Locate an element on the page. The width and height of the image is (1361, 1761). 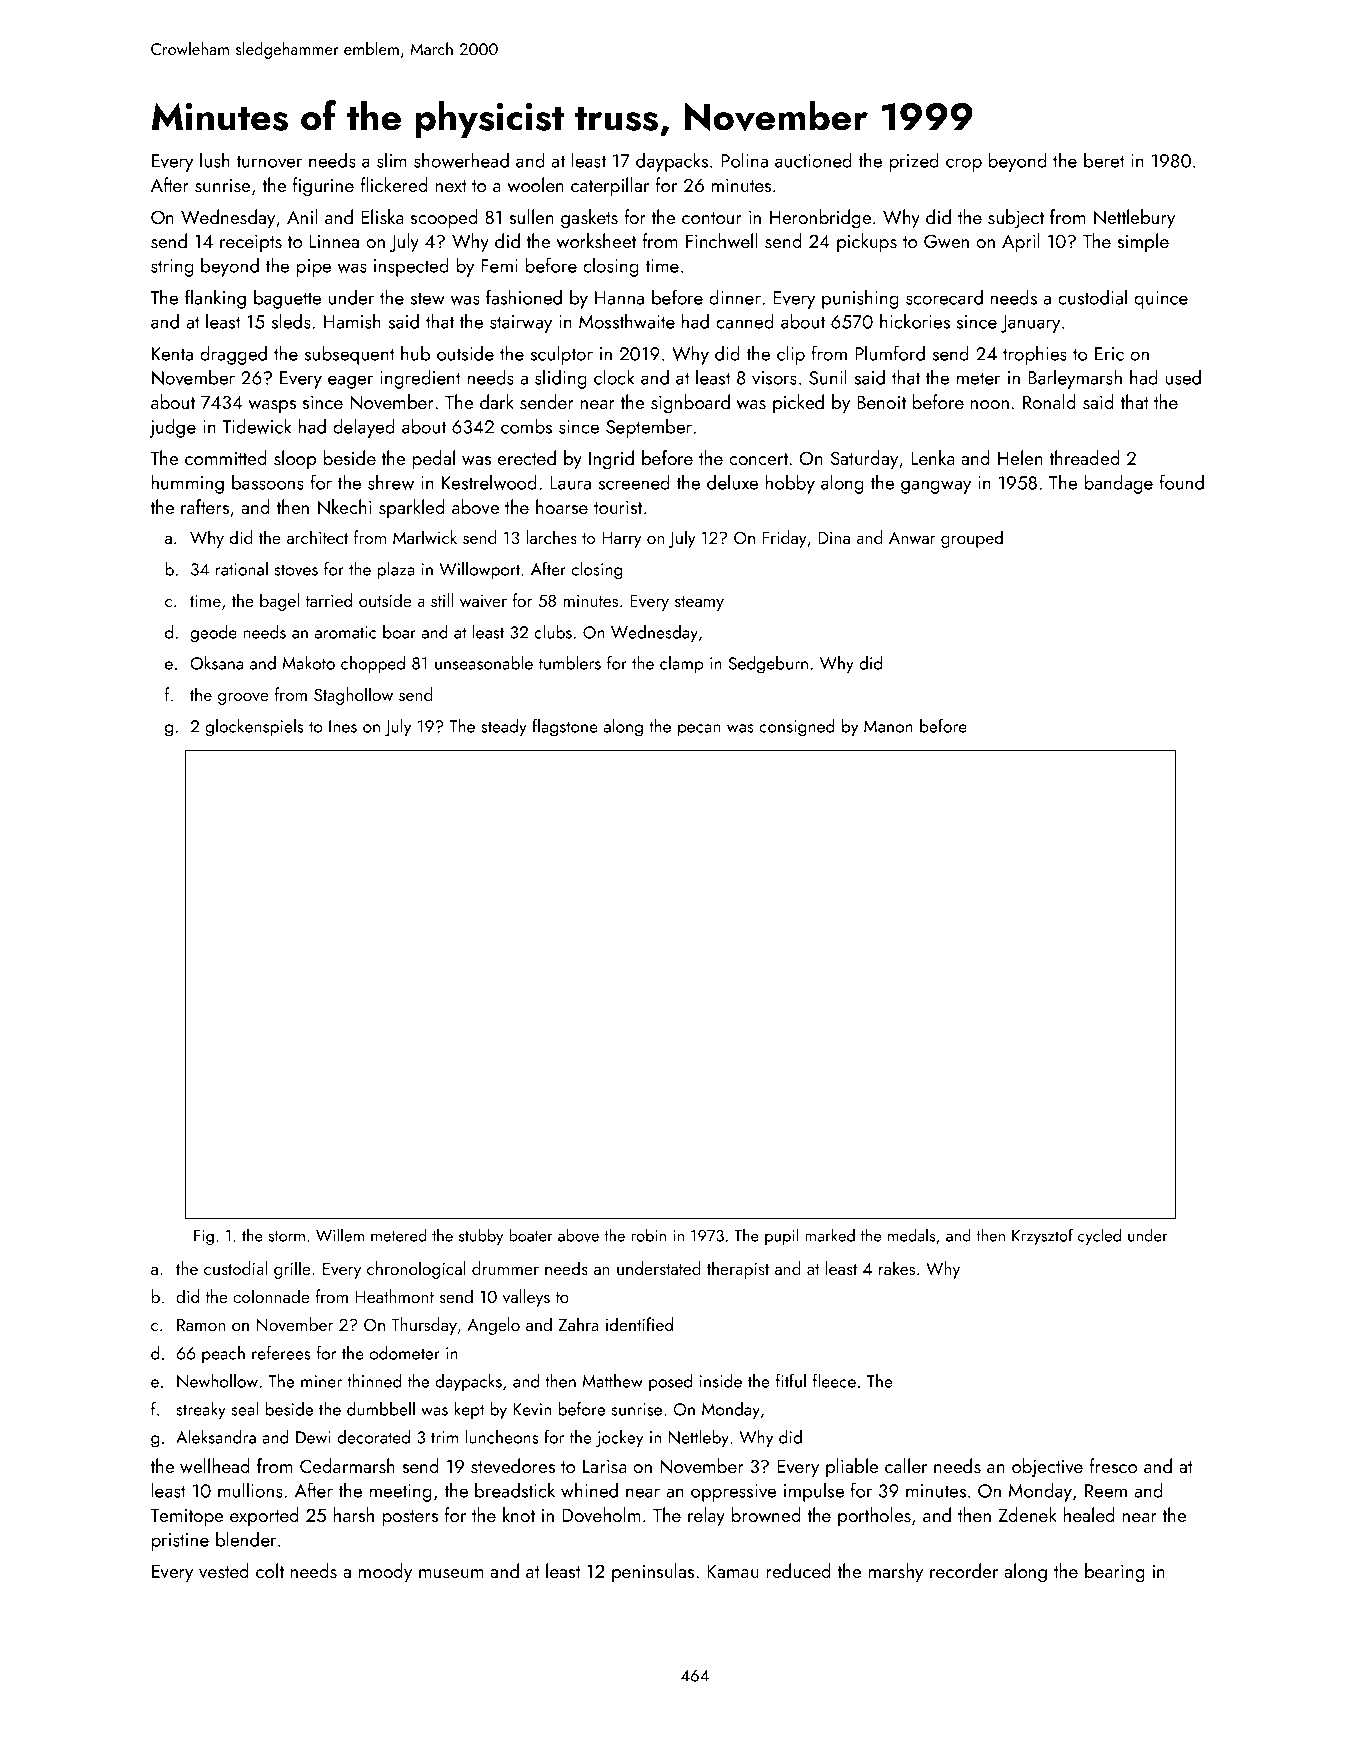
storm is located at coordinates (287, 1236).
